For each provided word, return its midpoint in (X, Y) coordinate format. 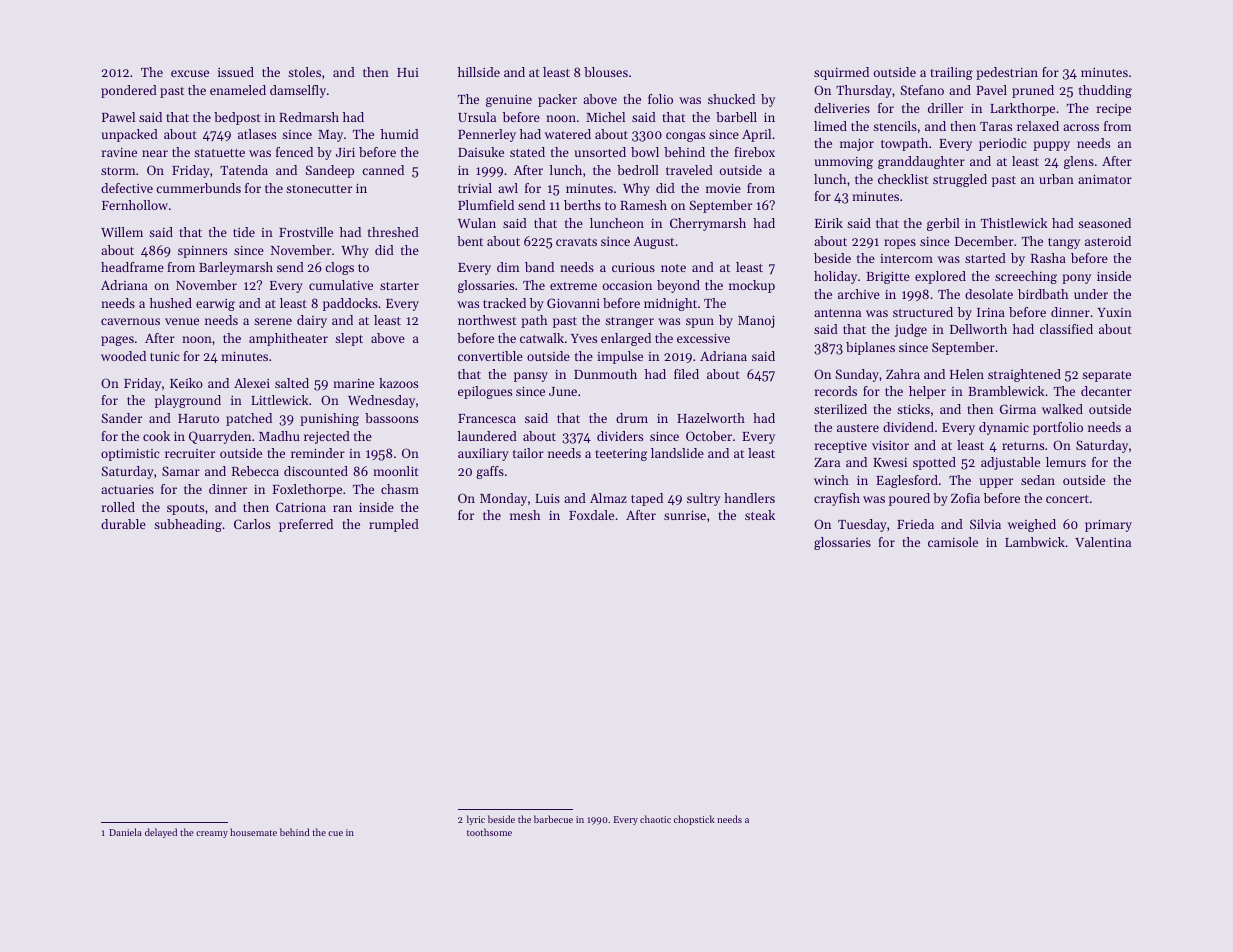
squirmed (841, 73)
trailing (951, 73)
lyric (476, 820)
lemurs (1066, 462)
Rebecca (255, 471)
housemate (253, 832)
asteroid (1108, 241)
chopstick (694, 820)
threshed (393, 232)
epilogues (485, 392)
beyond (678, 286)
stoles (304, 72)
